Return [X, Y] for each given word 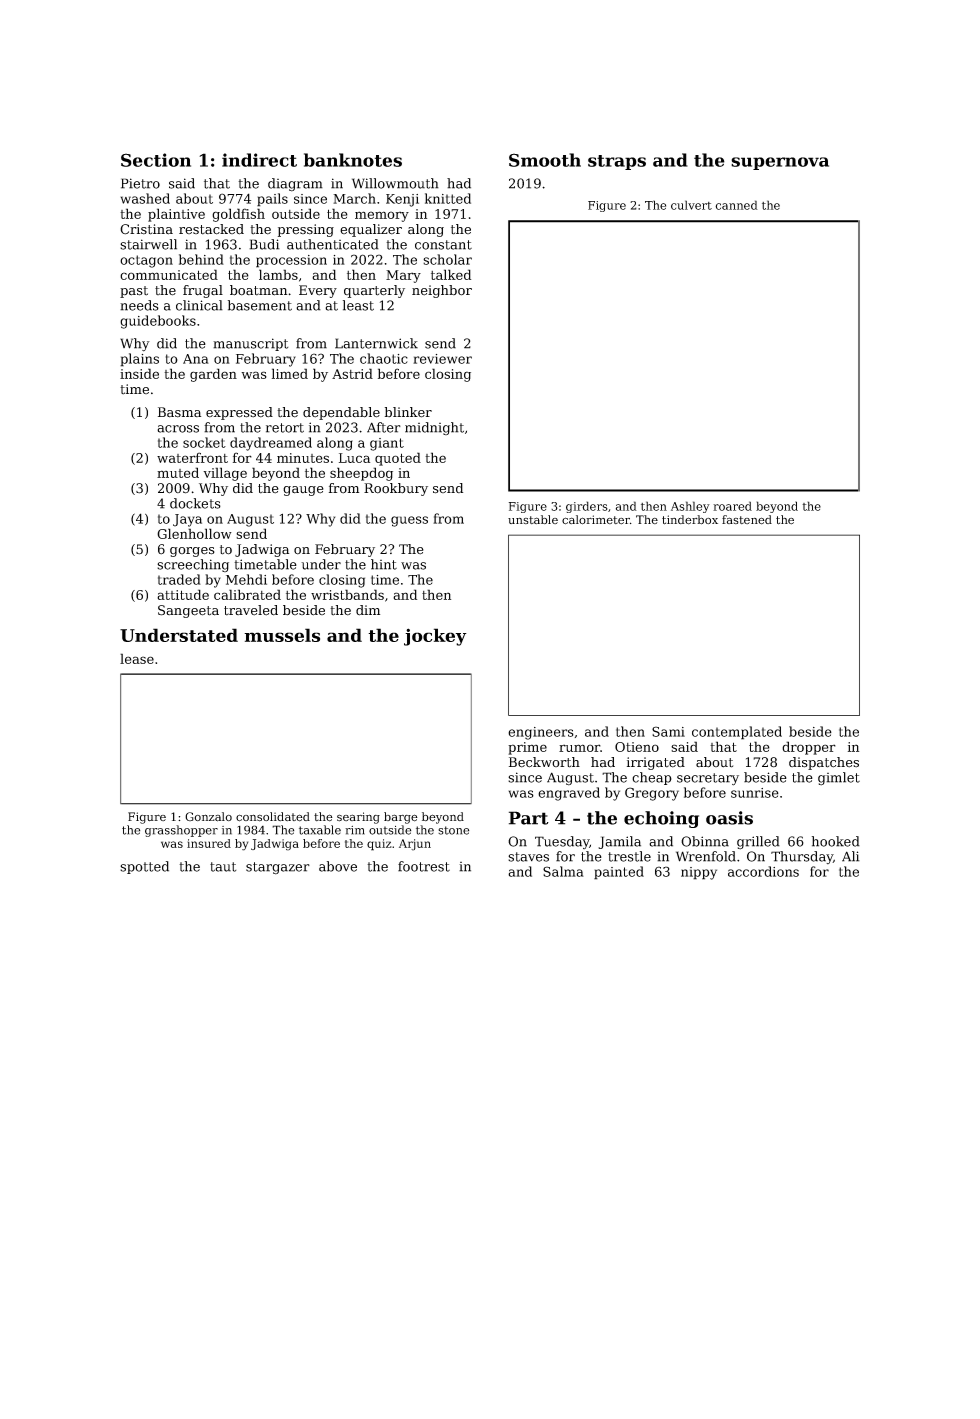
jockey [435, 637]
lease [137, 658]
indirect [259, 160]
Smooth [545, 160]
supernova [780, 163]
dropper [809, 748]
